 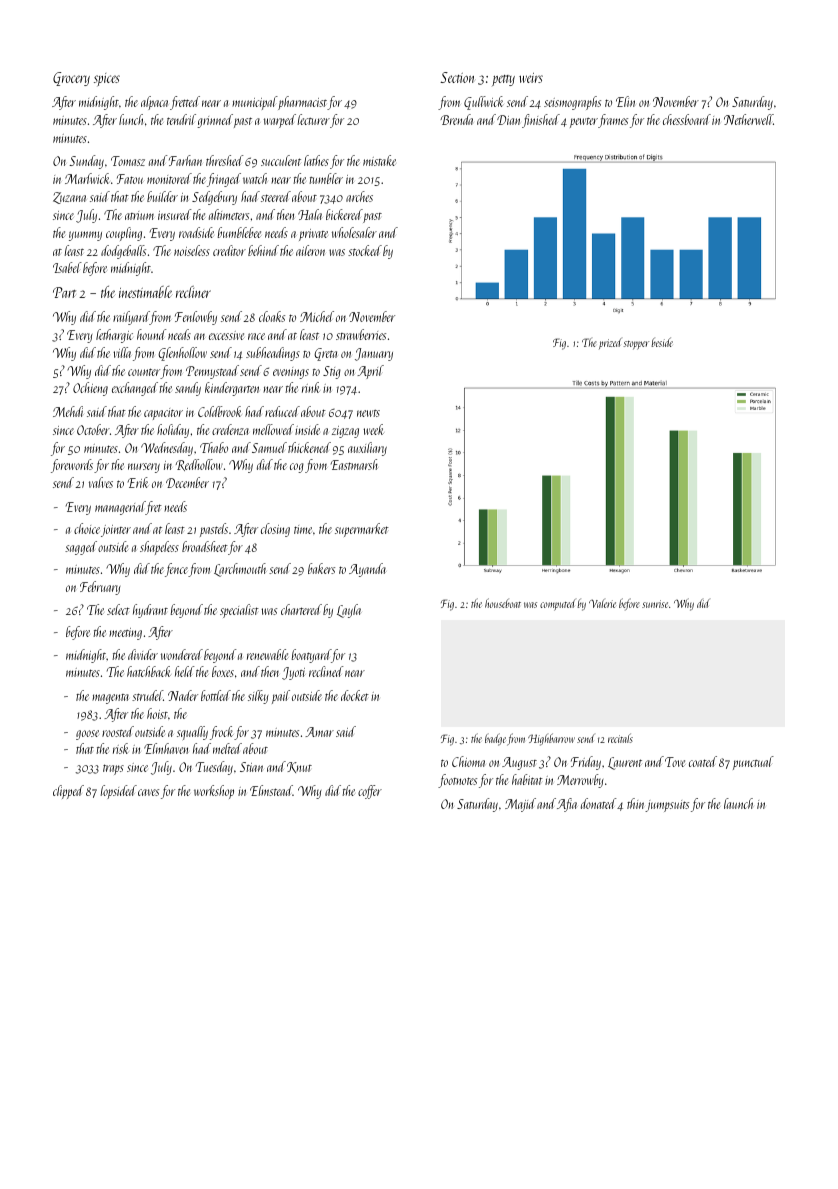 I want to click on beside, so click(x=662, y=342).
